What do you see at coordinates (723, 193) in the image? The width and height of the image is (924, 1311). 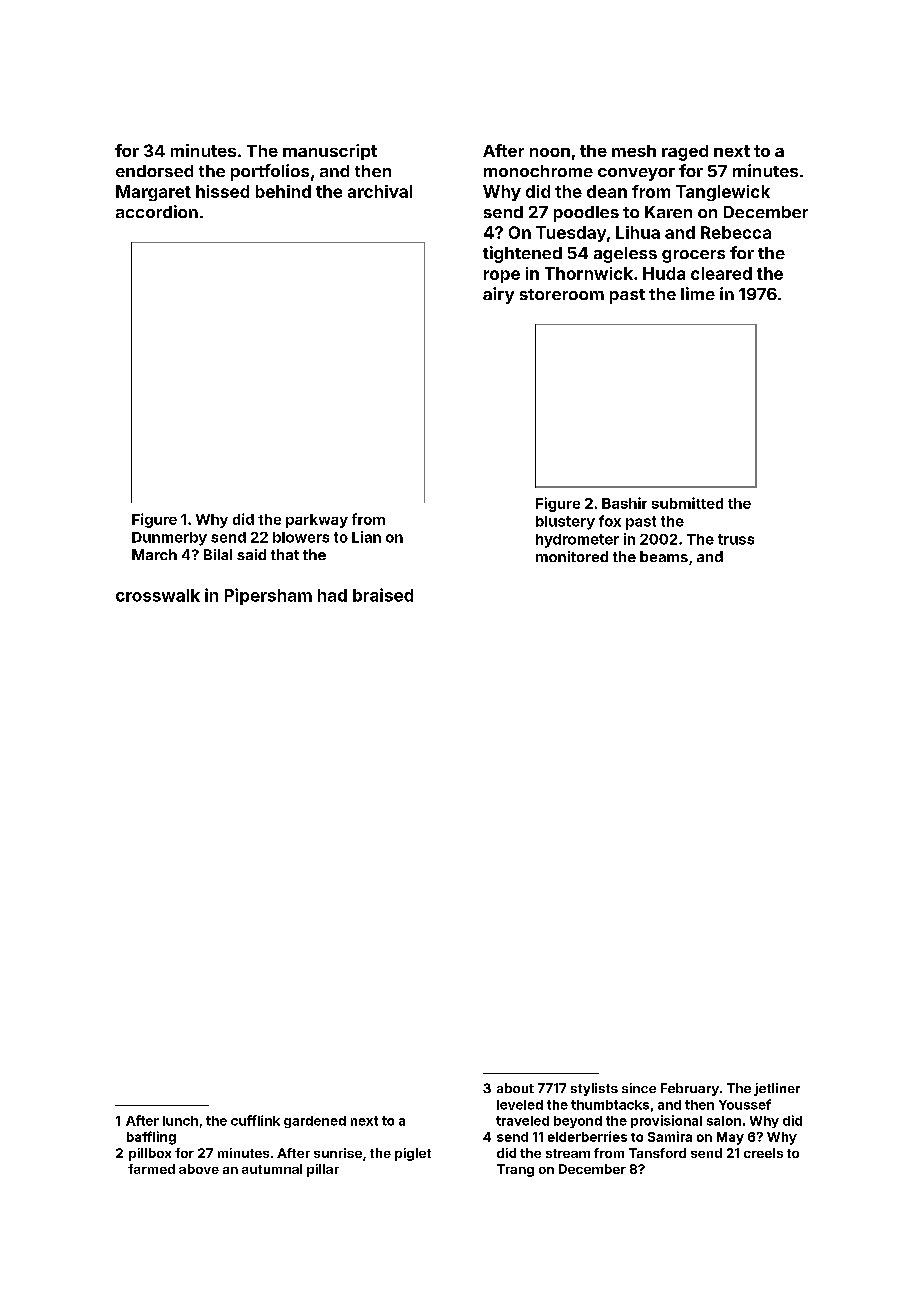 I see `Tanglewick` at bounding box center [723, 193].
